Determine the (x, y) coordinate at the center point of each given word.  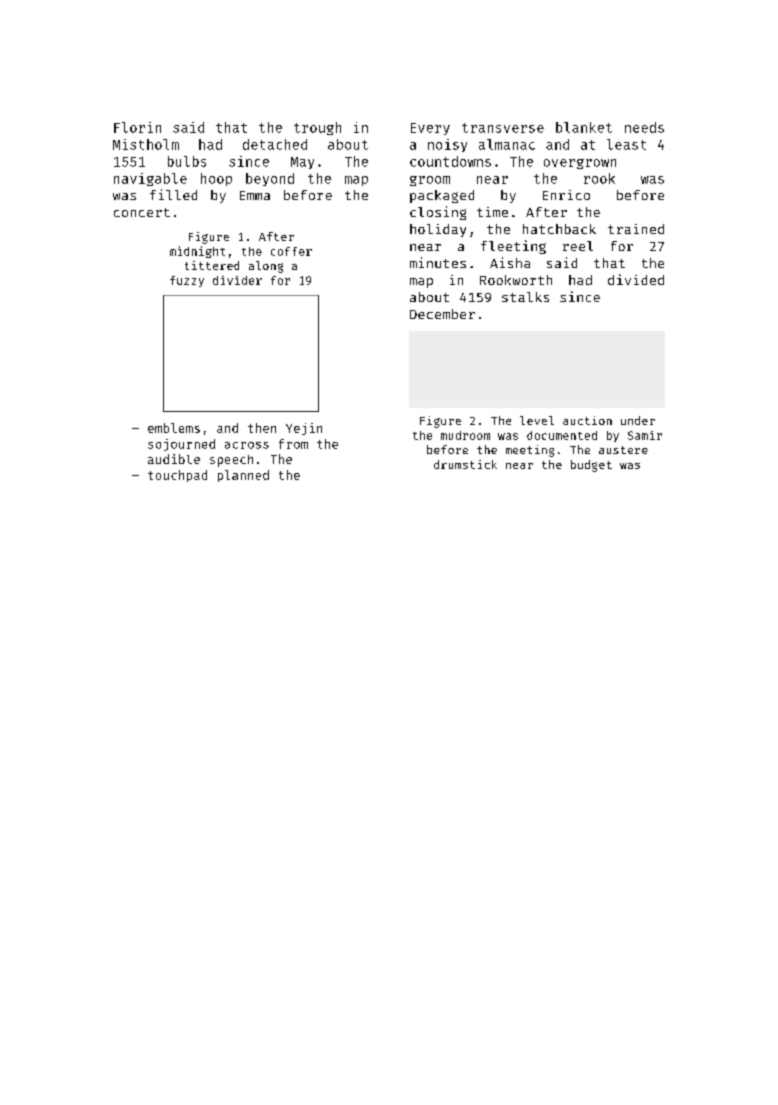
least (626, 144)
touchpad (177, 476)
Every (430, 129)
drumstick (465, 464)
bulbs (187, 161)
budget (591, 466)
